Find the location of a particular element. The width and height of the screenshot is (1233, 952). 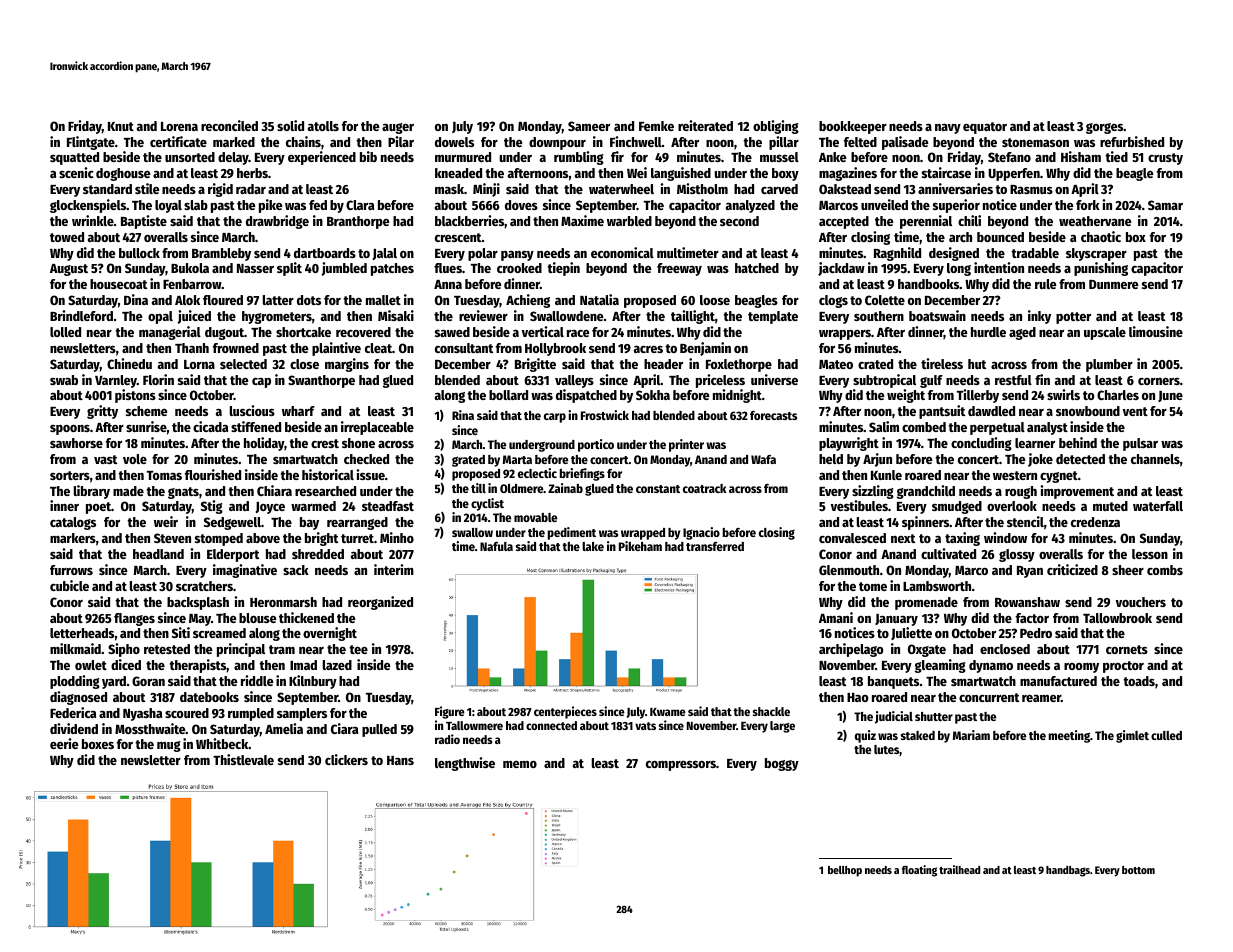

Amani is located at coordinates (836, 617).
